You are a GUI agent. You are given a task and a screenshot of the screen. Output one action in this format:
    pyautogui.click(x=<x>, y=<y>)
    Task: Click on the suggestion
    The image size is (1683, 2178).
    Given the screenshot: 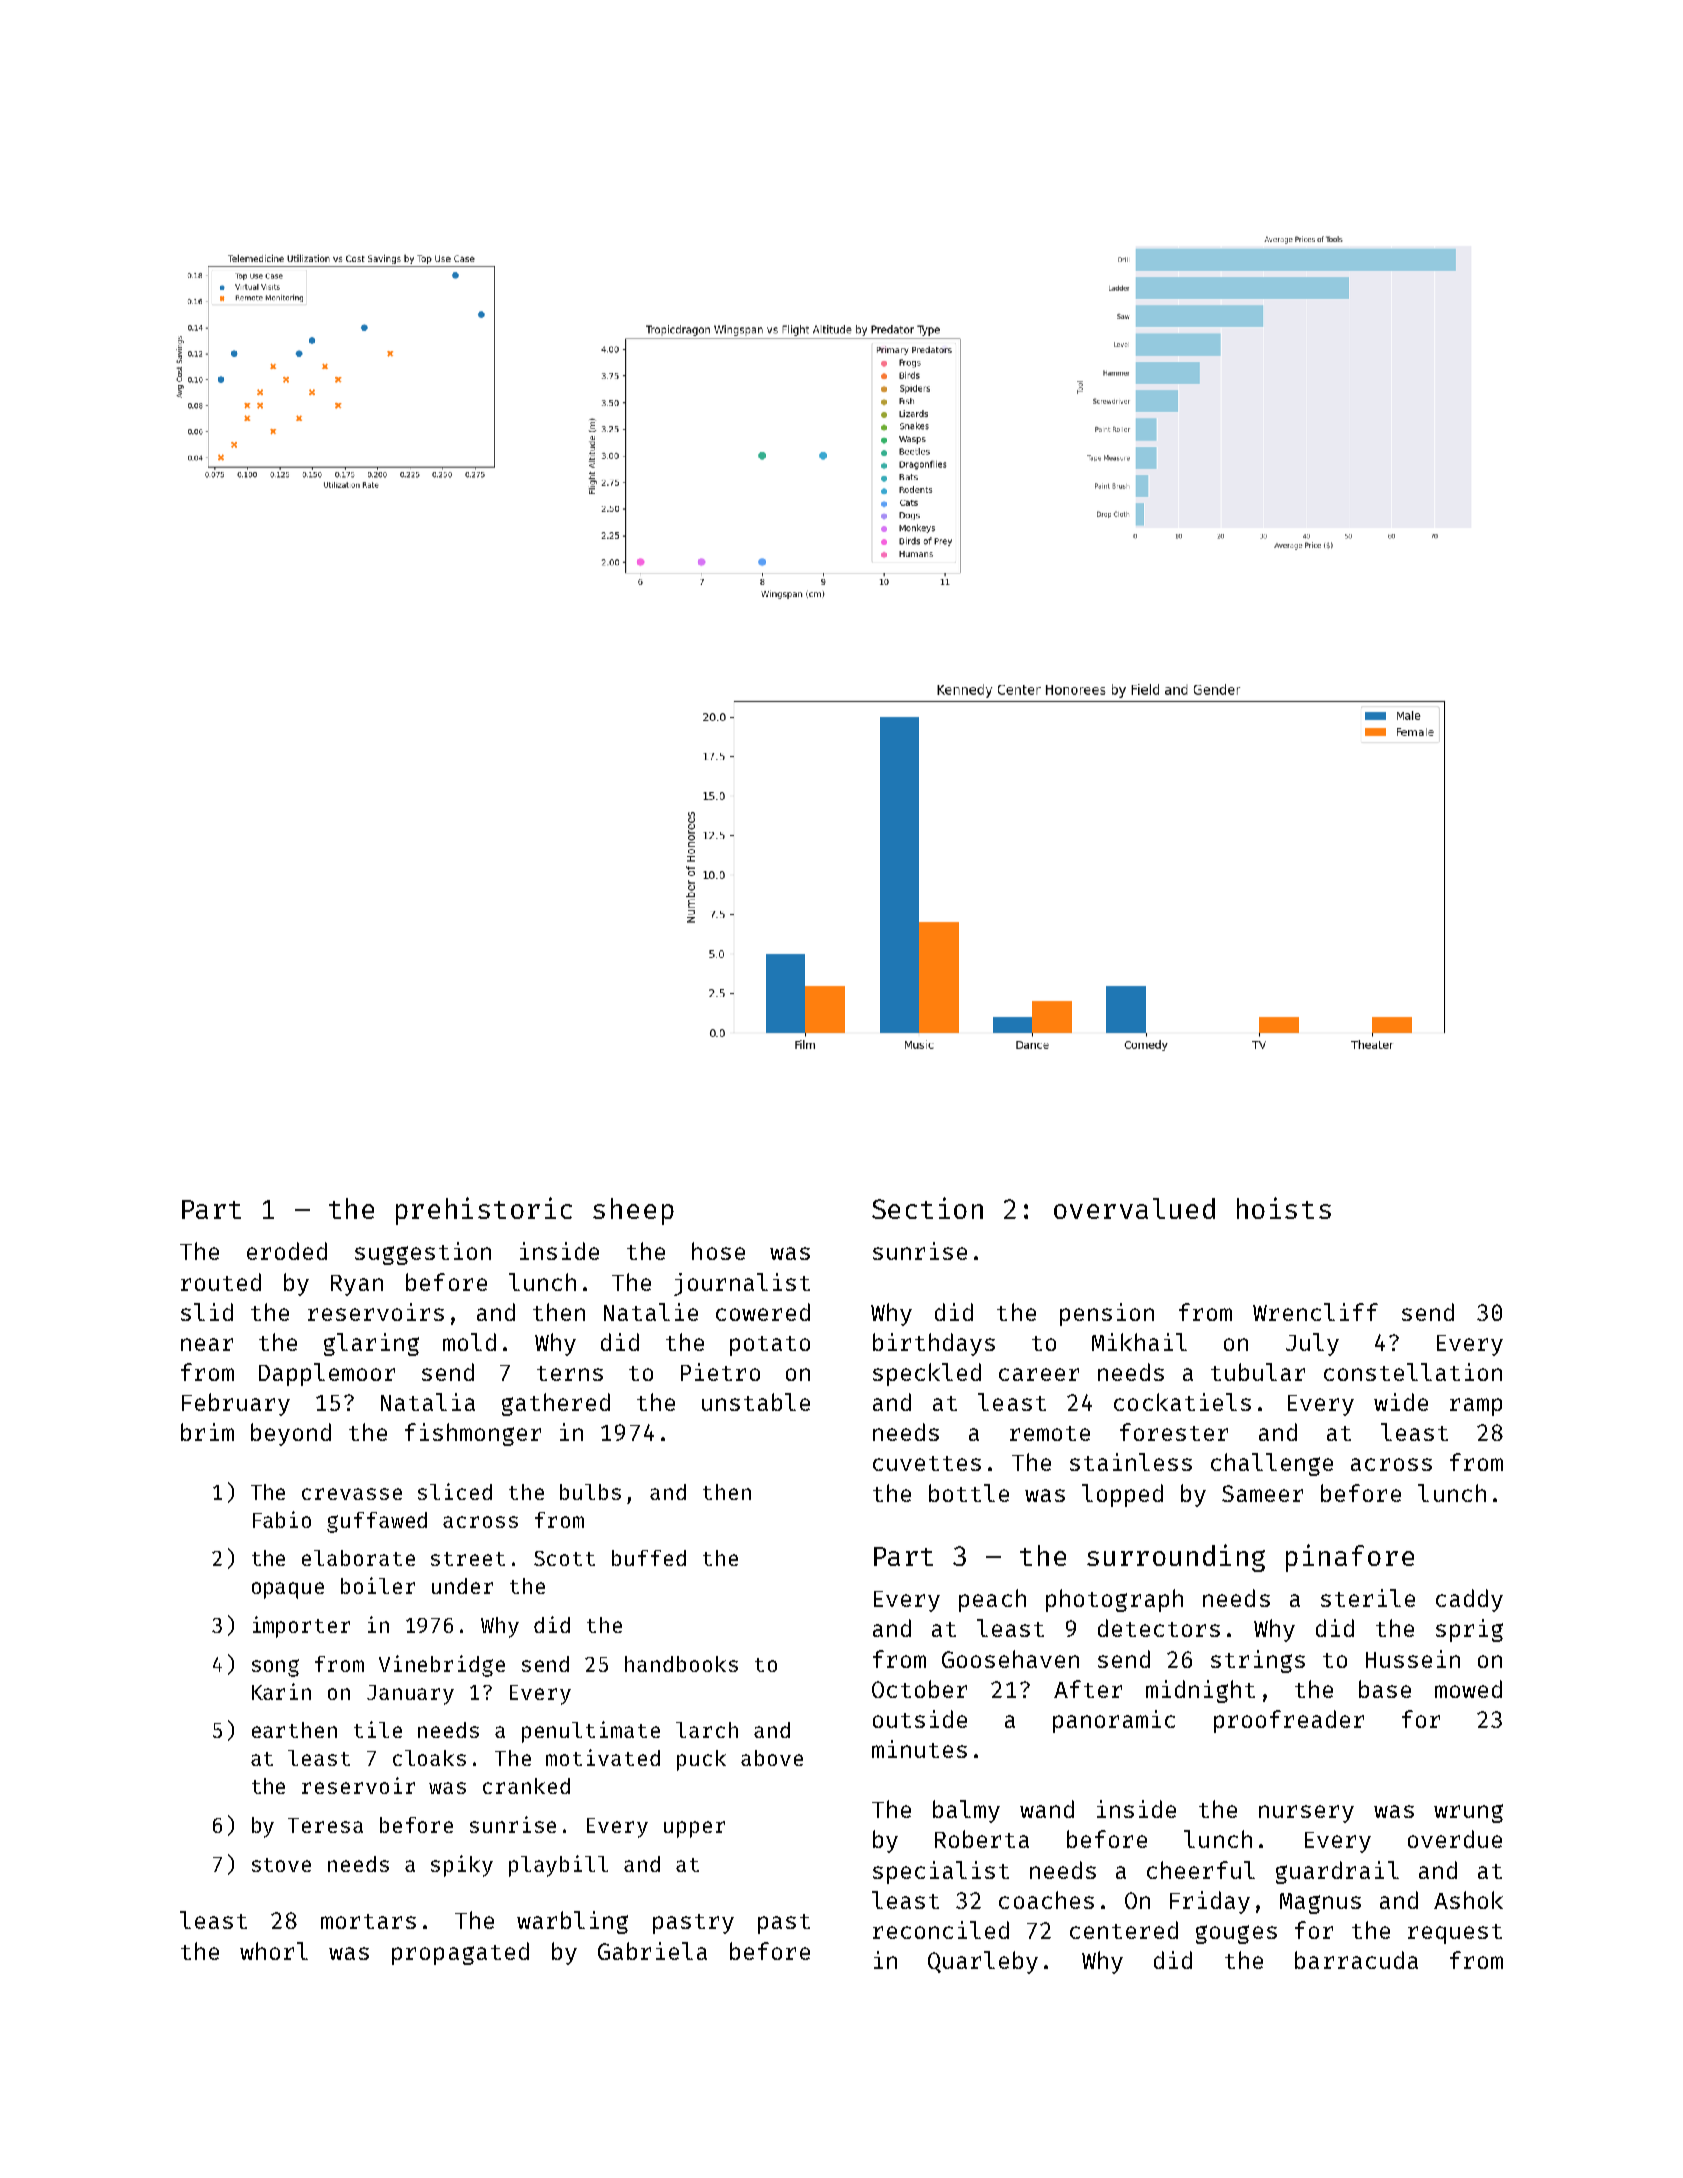 What is the action you would take?
    pyautogui.click(x=423, y=1253)
